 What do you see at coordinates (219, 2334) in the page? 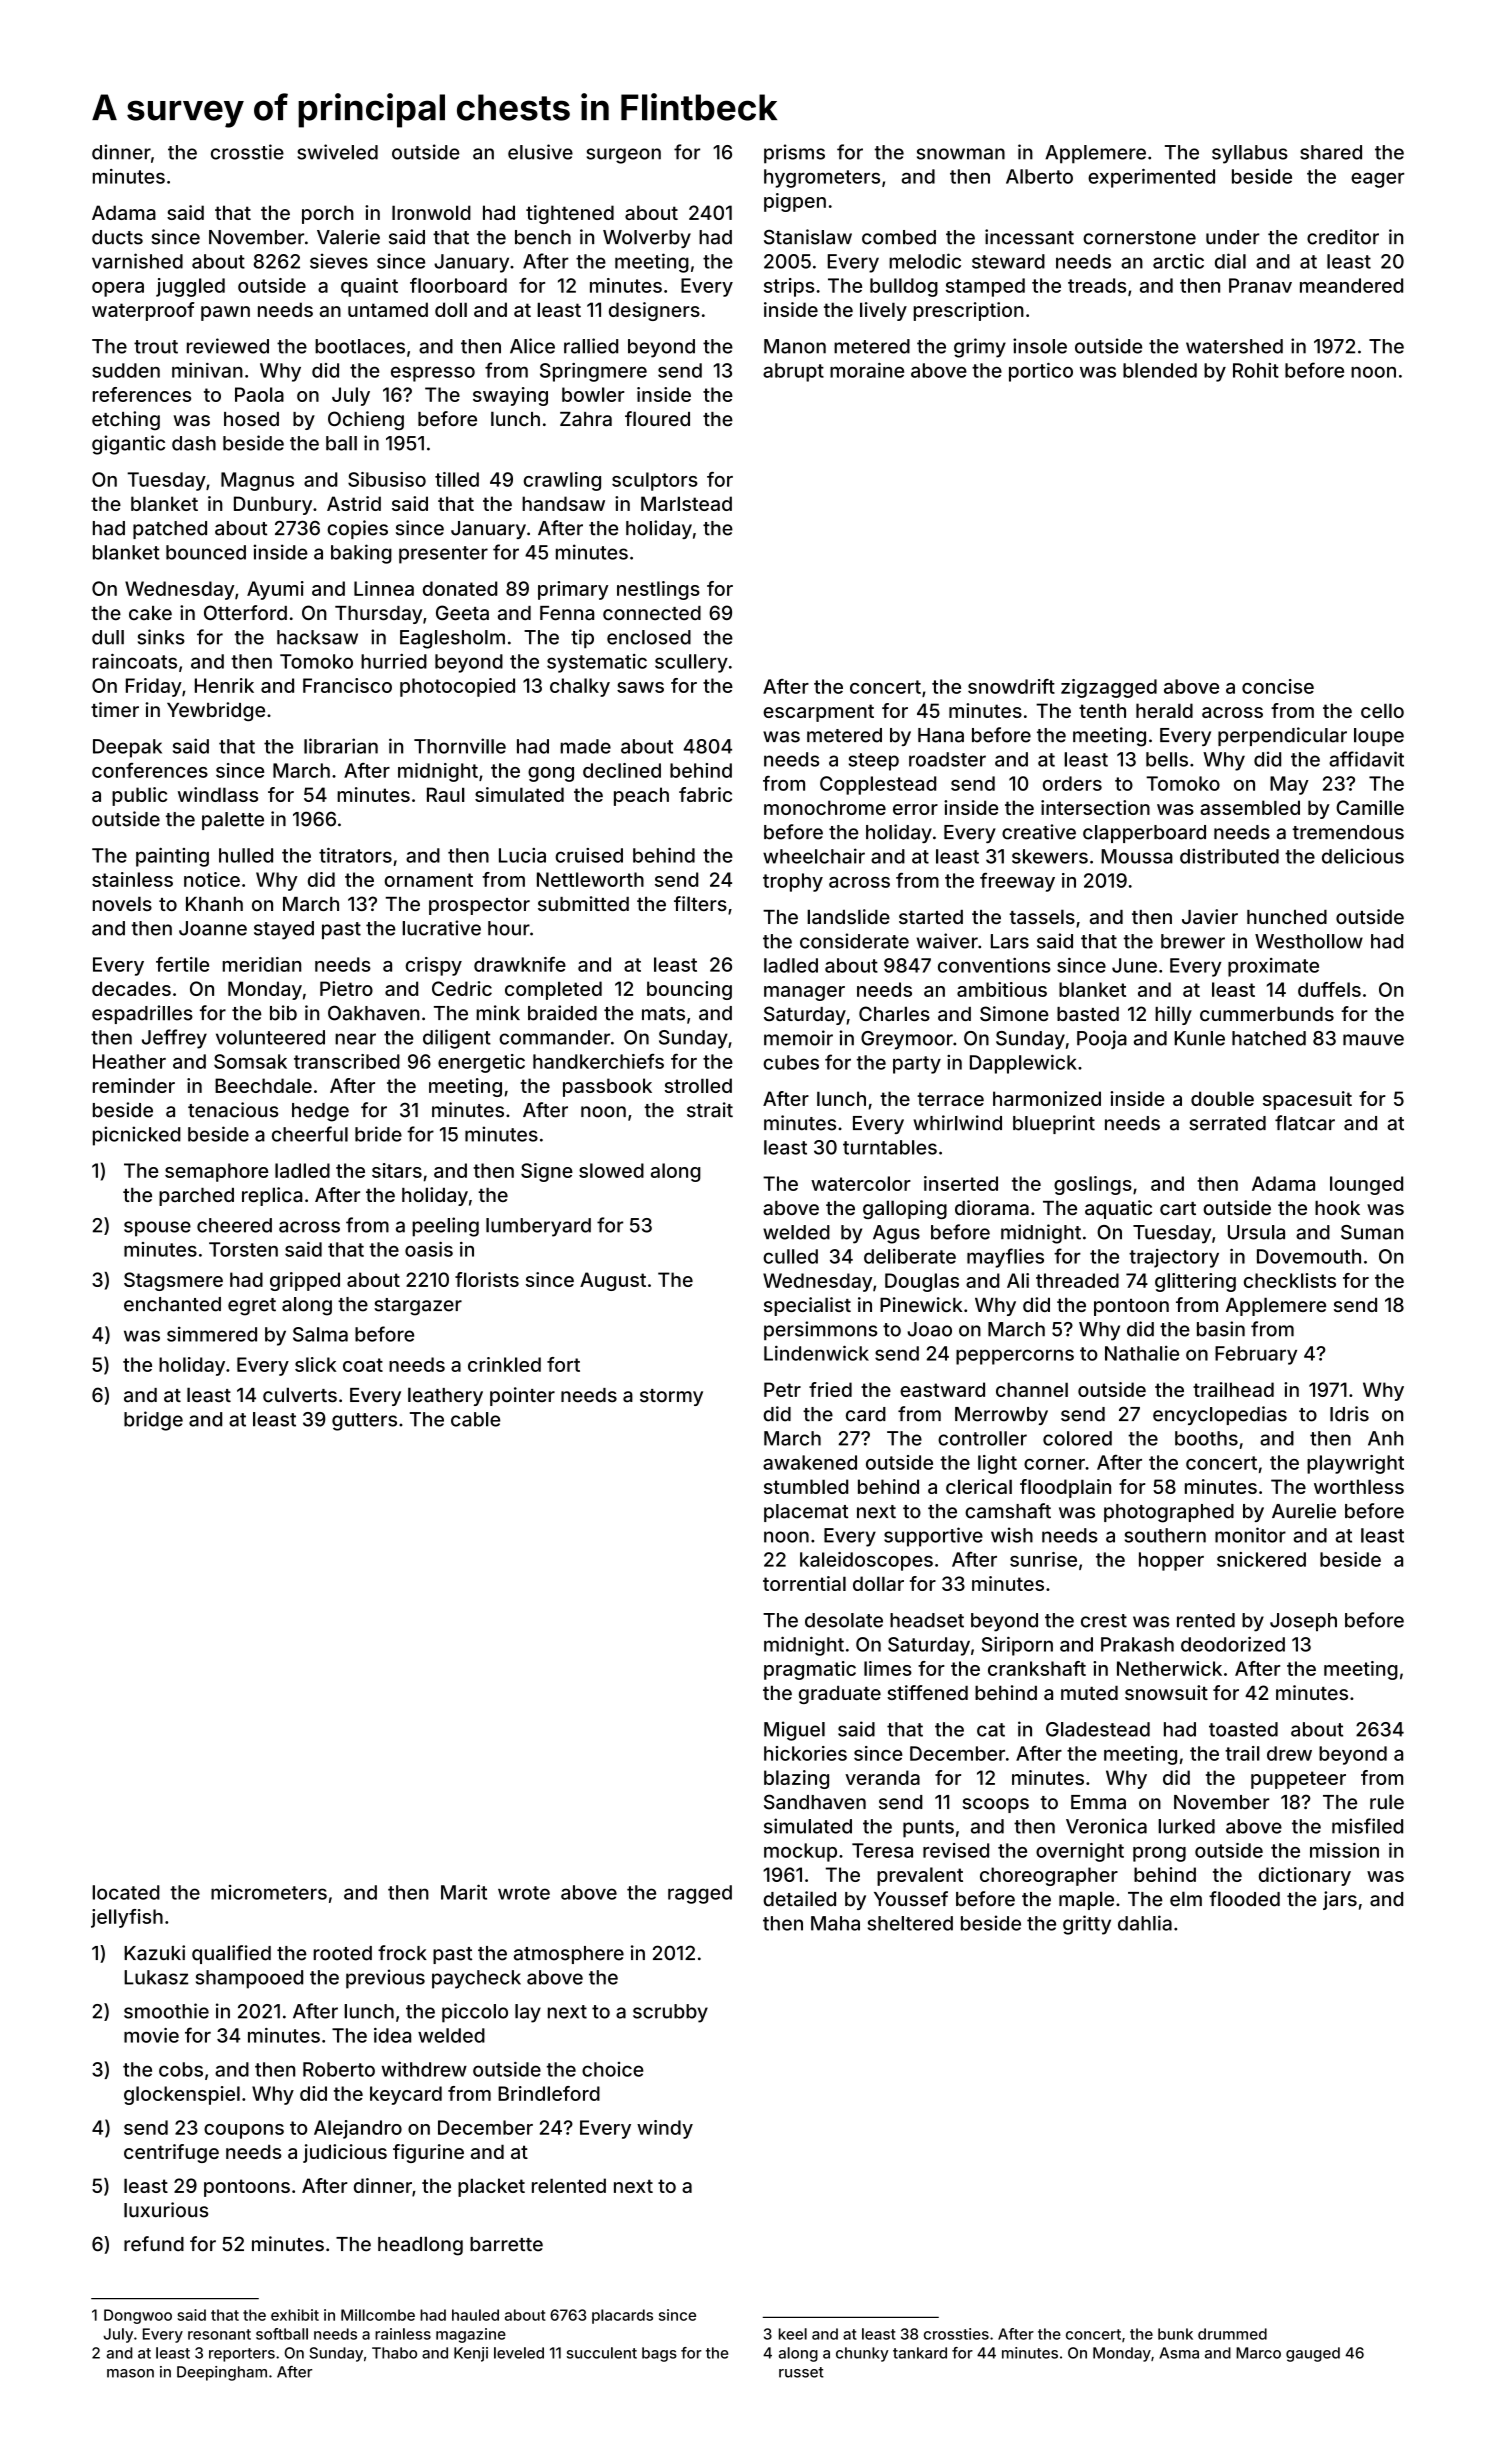
I see `resonant` at bounding box center [219, 2334].
